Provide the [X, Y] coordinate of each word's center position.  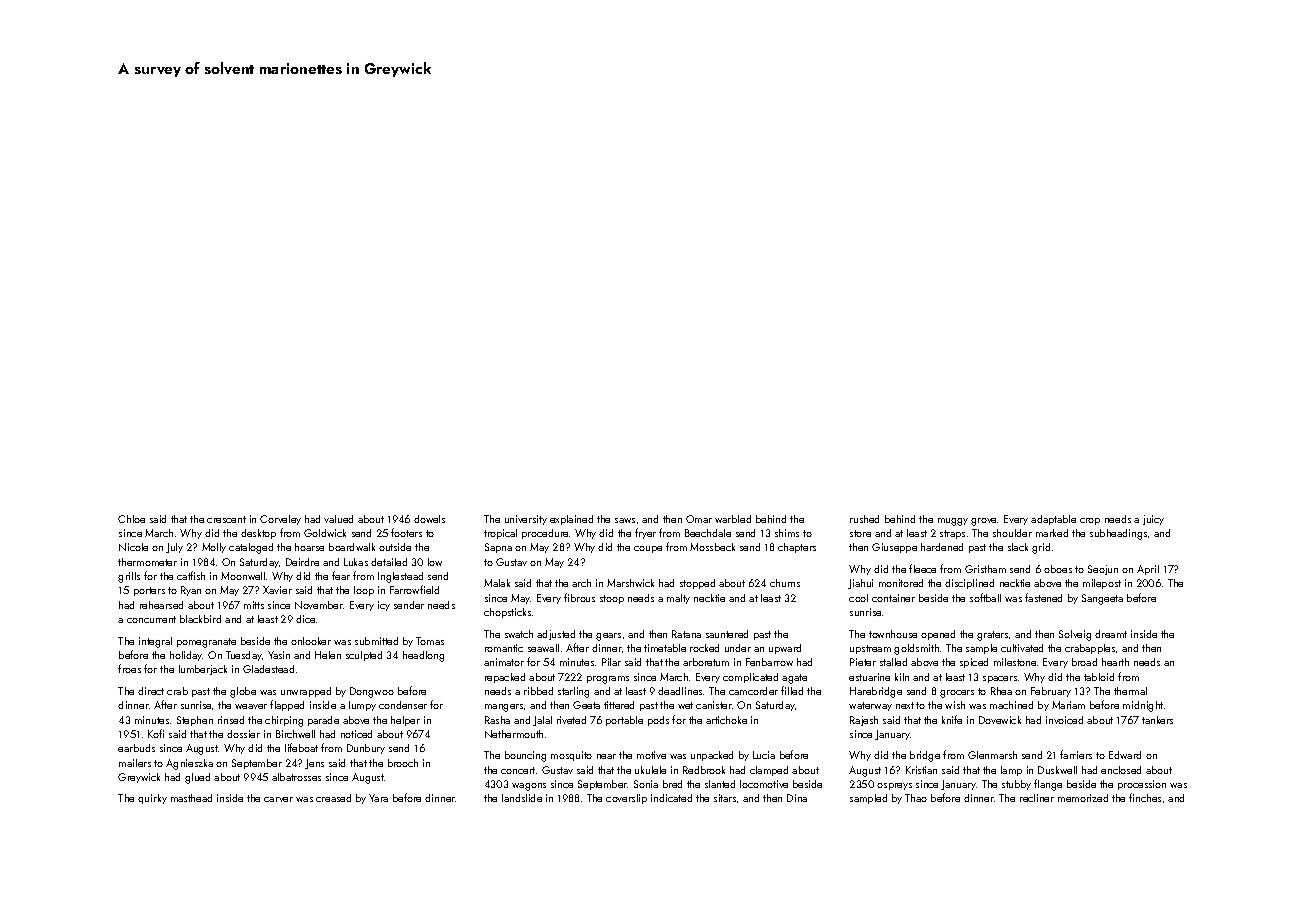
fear [341, 575]
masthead [191, 798]
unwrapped [306, 692]
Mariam [1068, 705]
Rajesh [864, 721]
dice [306, 619]
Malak [497, 583]
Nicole [133, 547]
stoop [612, 599]
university [526, 520]
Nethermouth [514, 734]
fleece [922, 568]
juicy [1153, 520]
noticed [356, 734]
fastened [1043, 597]
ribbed [538, 691]
